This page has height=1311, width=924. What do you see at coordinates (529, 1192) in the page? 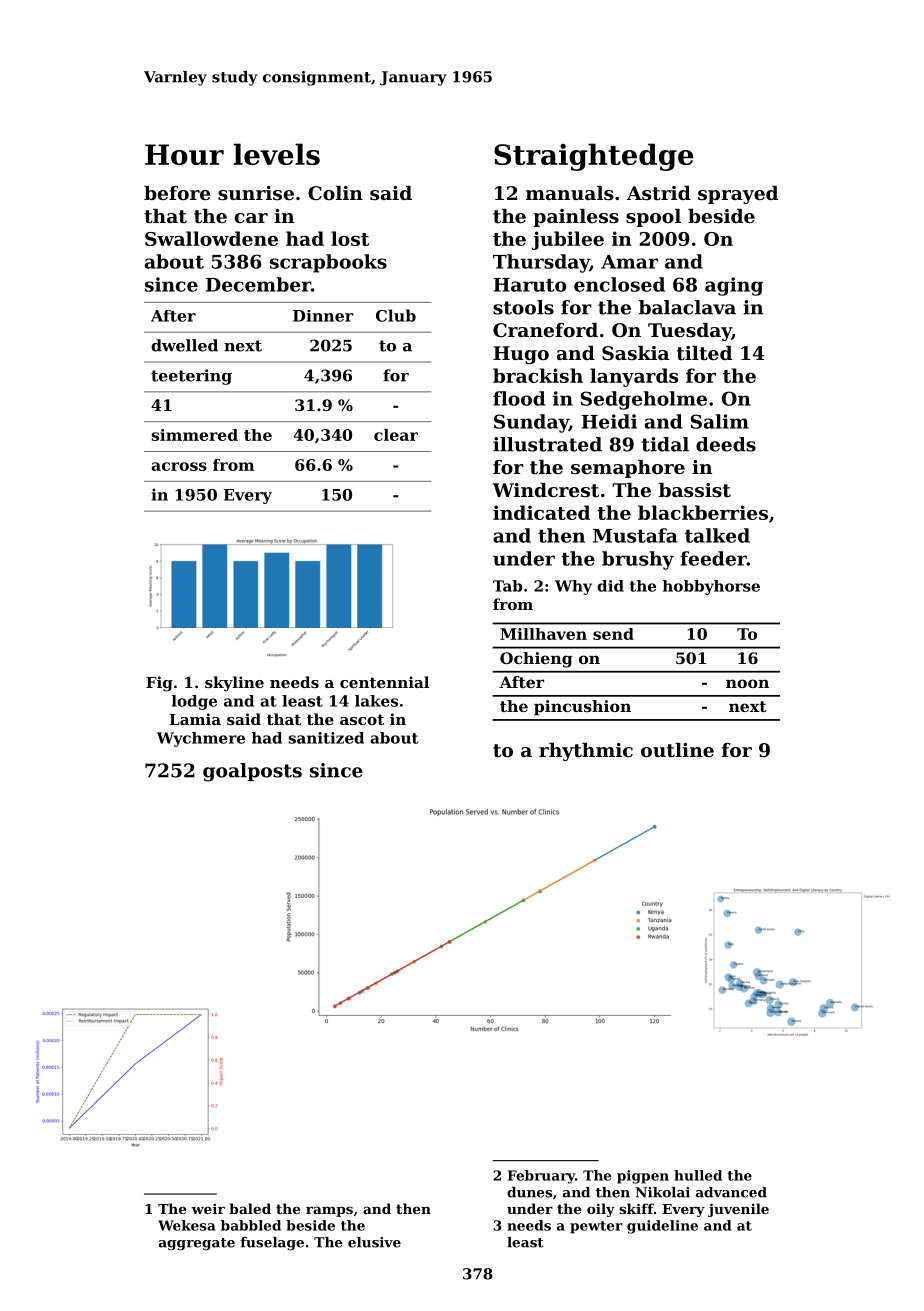
I see `dunes` at bounding box center [529, 1192].
